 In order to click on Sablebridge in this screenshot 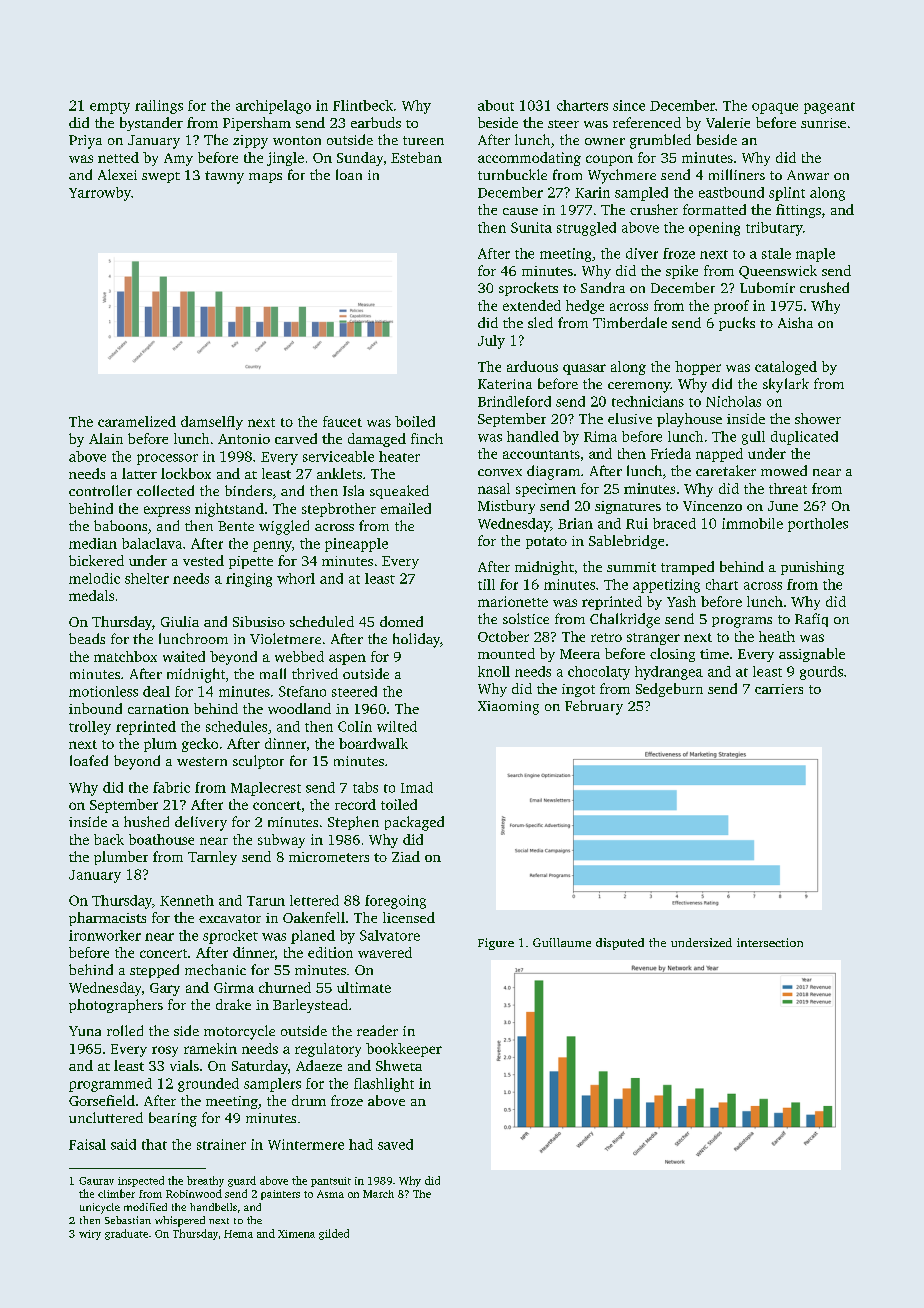, I will do `click(626, 542)`.
